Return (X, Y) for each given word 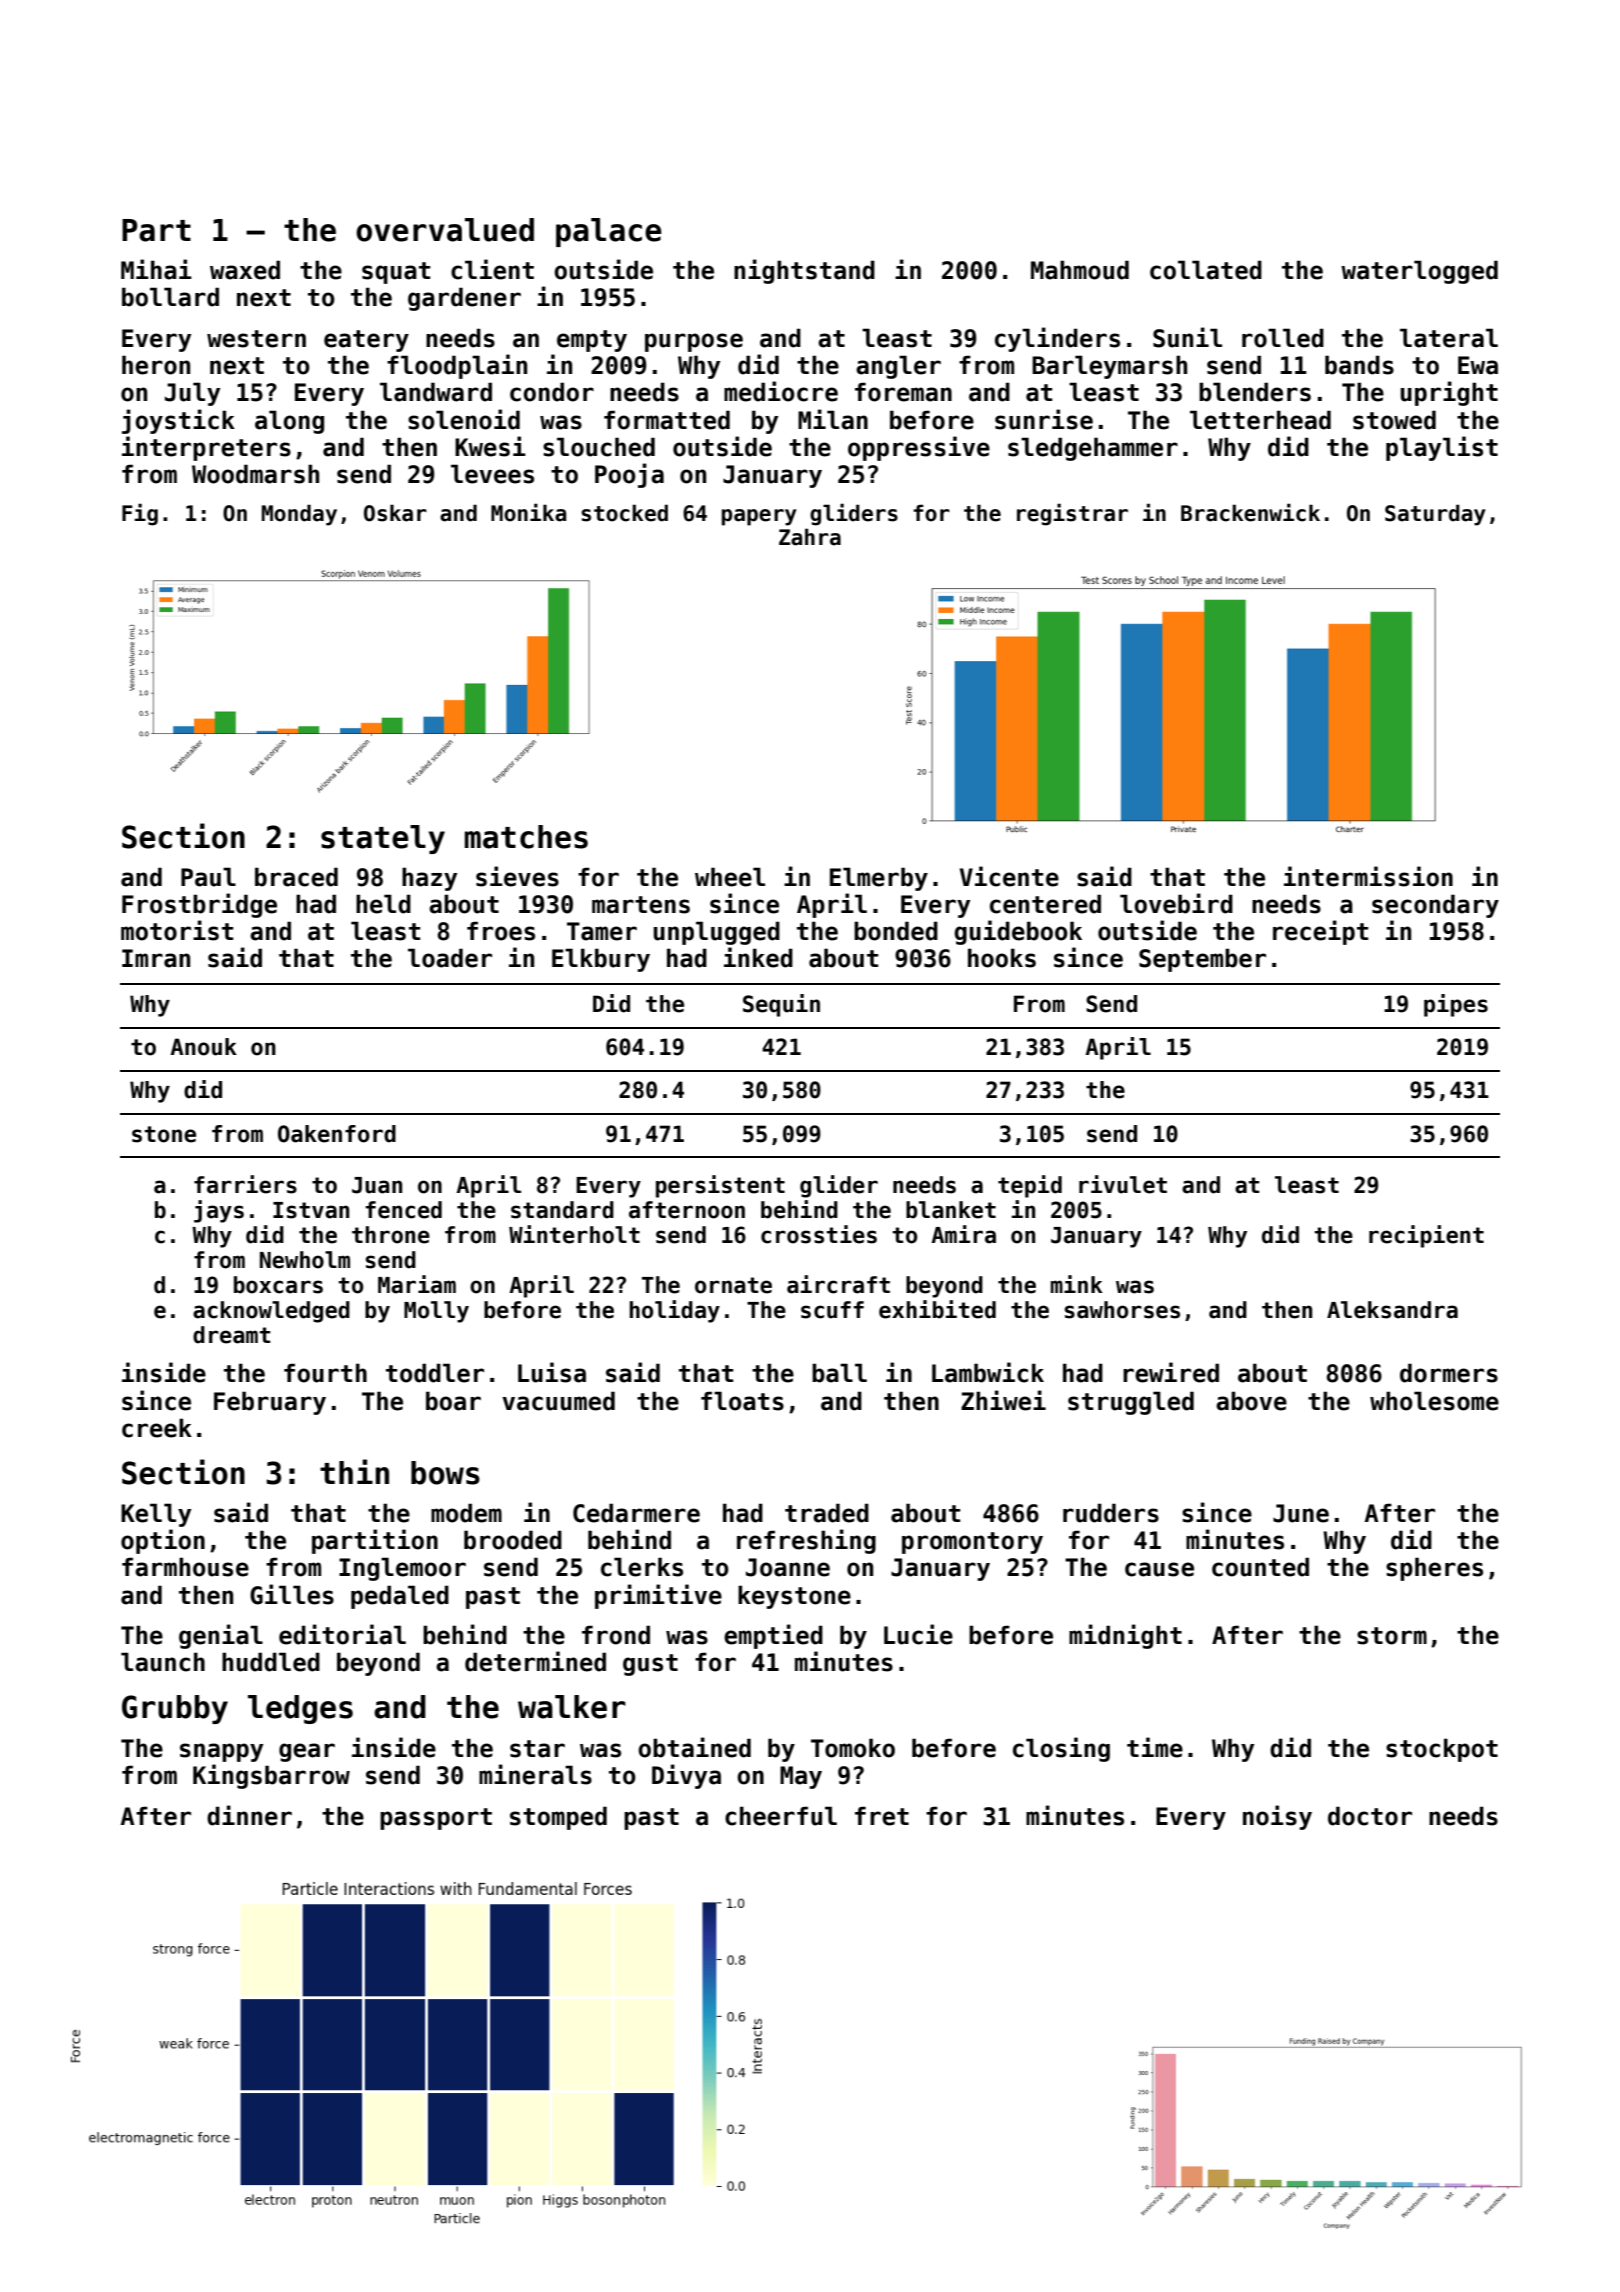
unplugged (717, 933)
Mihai (156, 269)
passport (436, 1819)
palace (609, 232)
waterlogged (1419, 272)
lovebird (1176, 903)
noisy (1277, 1817)
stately (383, 839)
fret (882, 1816)
